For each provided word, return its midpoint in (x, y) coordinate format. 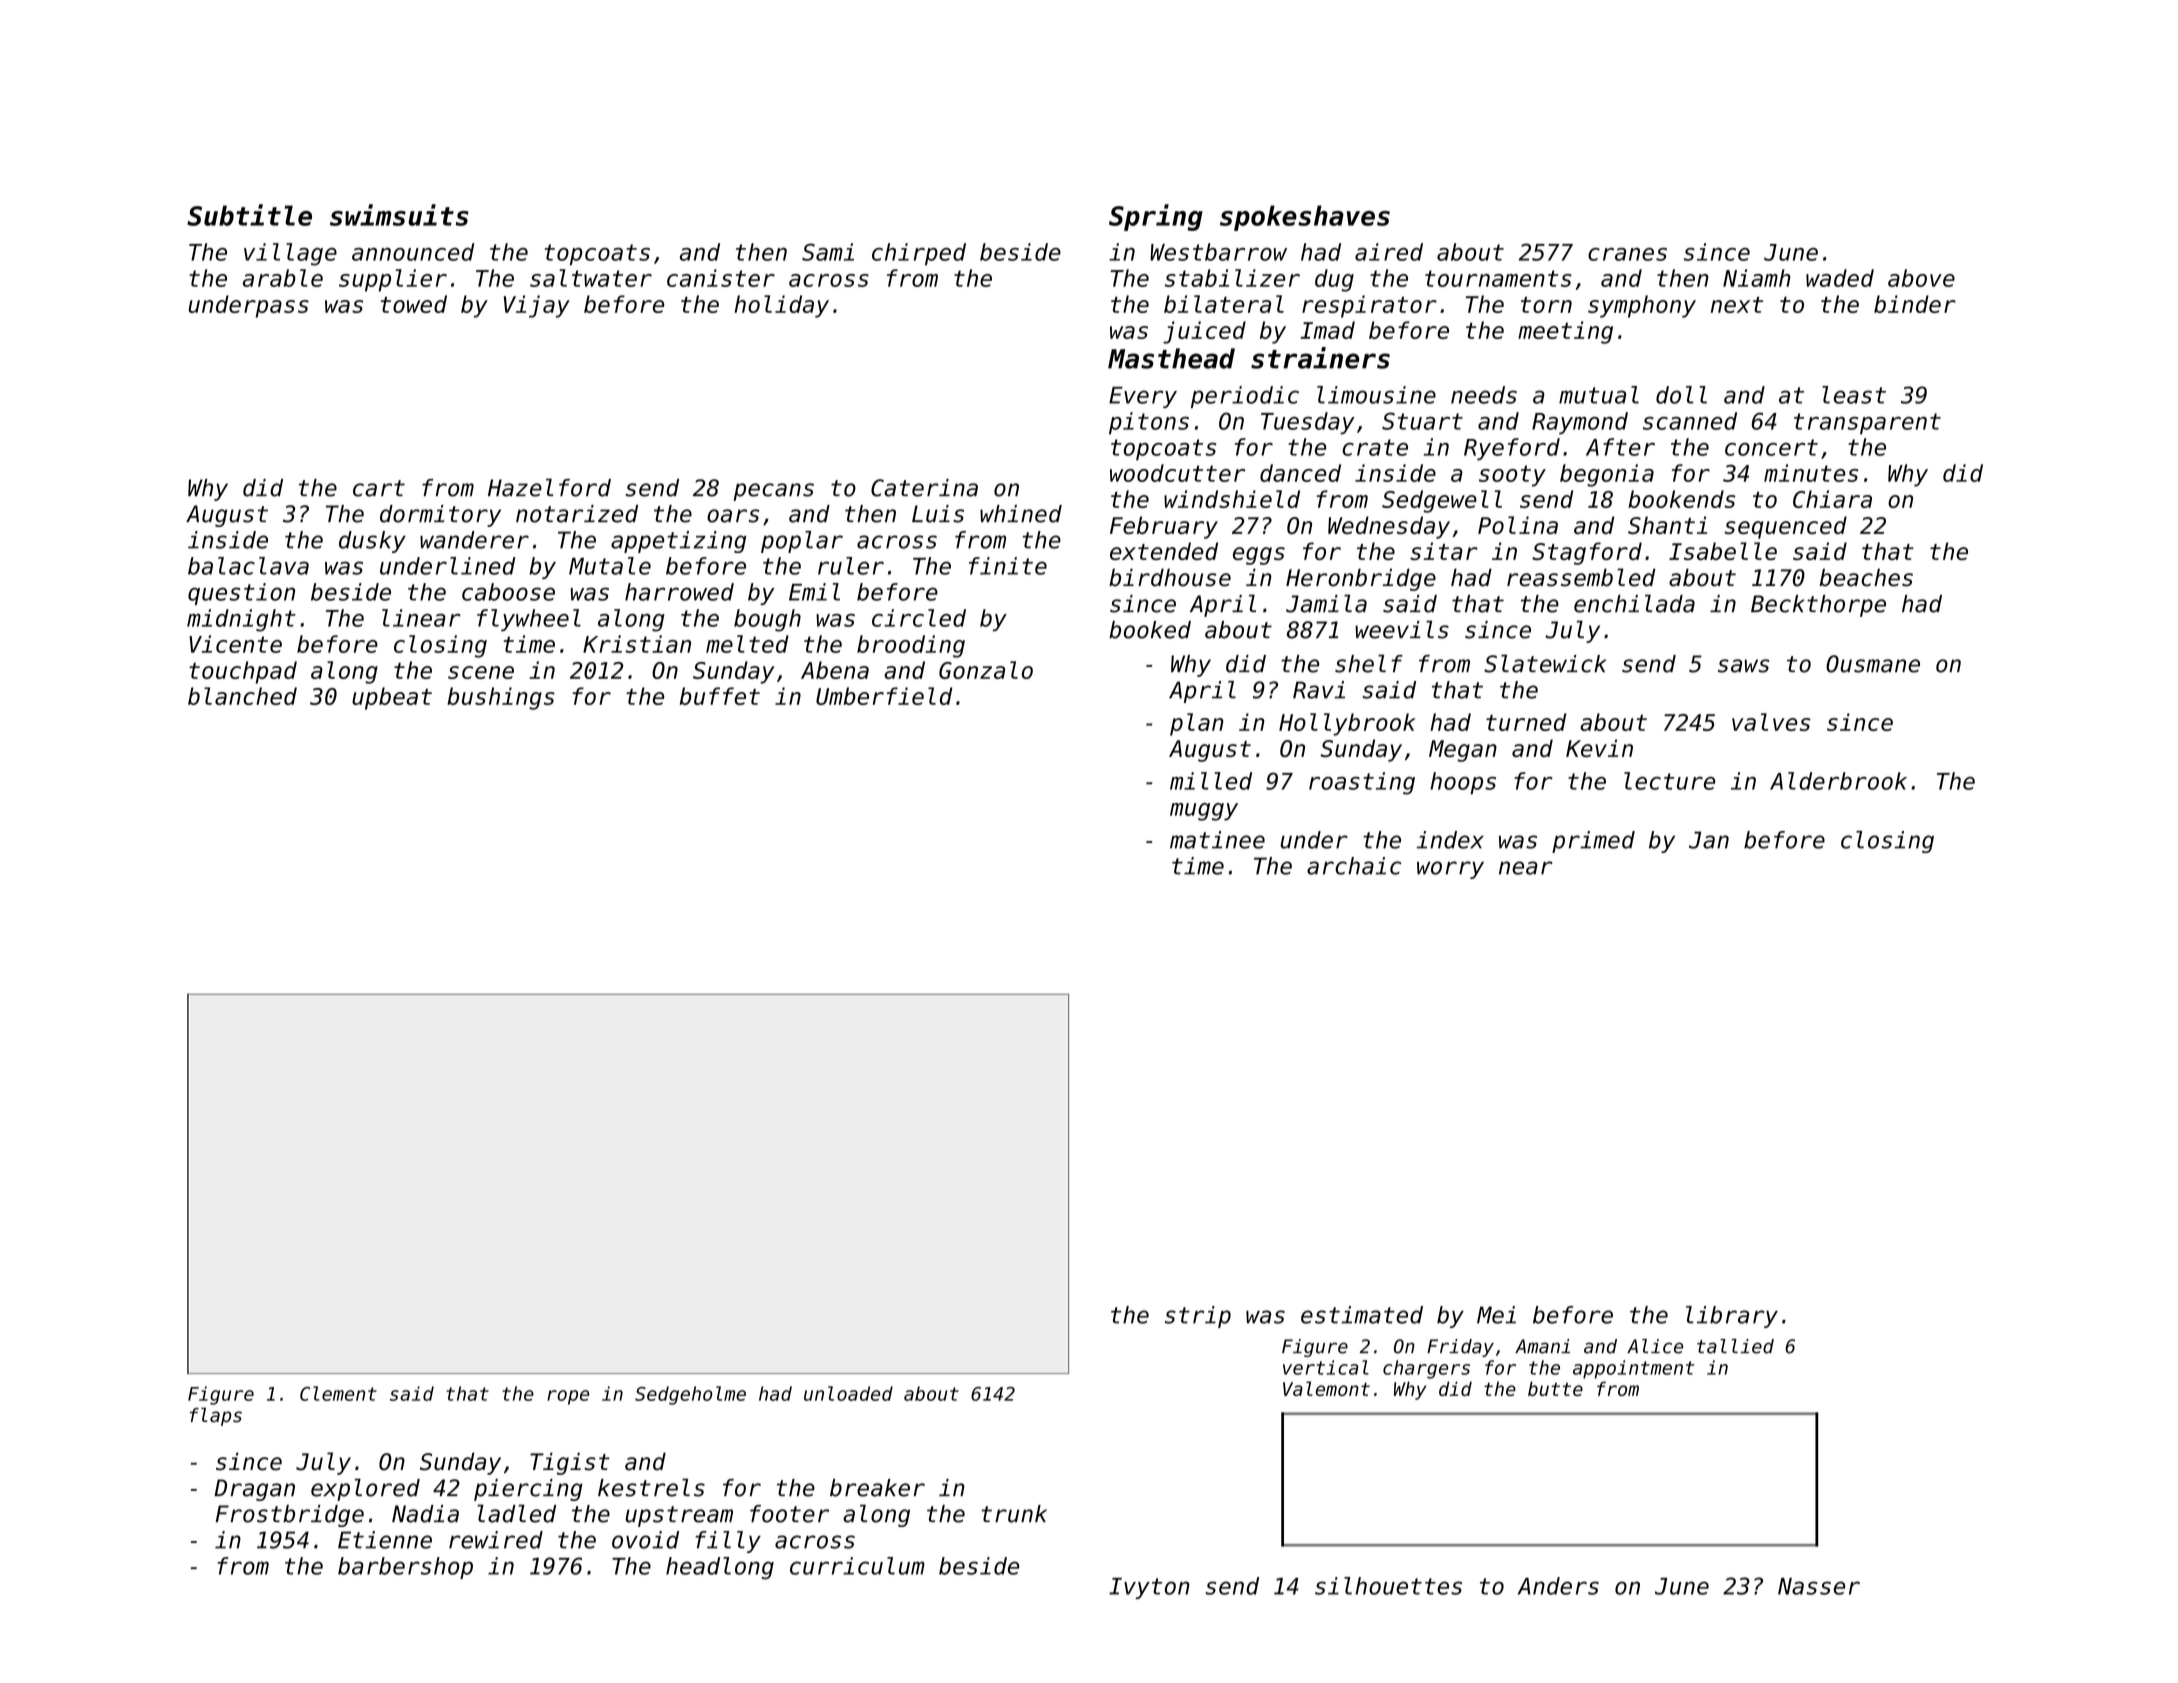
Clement (338, 1393)
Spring (1156, 217)
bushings (501, 698)
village (290, 254)
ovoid (645, 1540)
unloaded (848, 1393)
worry (1450, 870)
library (1732, 1317)
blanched (242, 696)
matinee (1217, 840)
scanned (1690, 421)
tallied (1735, 1346)
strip (1198, 1317)
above (1921, 278)
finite (1008, 566)
